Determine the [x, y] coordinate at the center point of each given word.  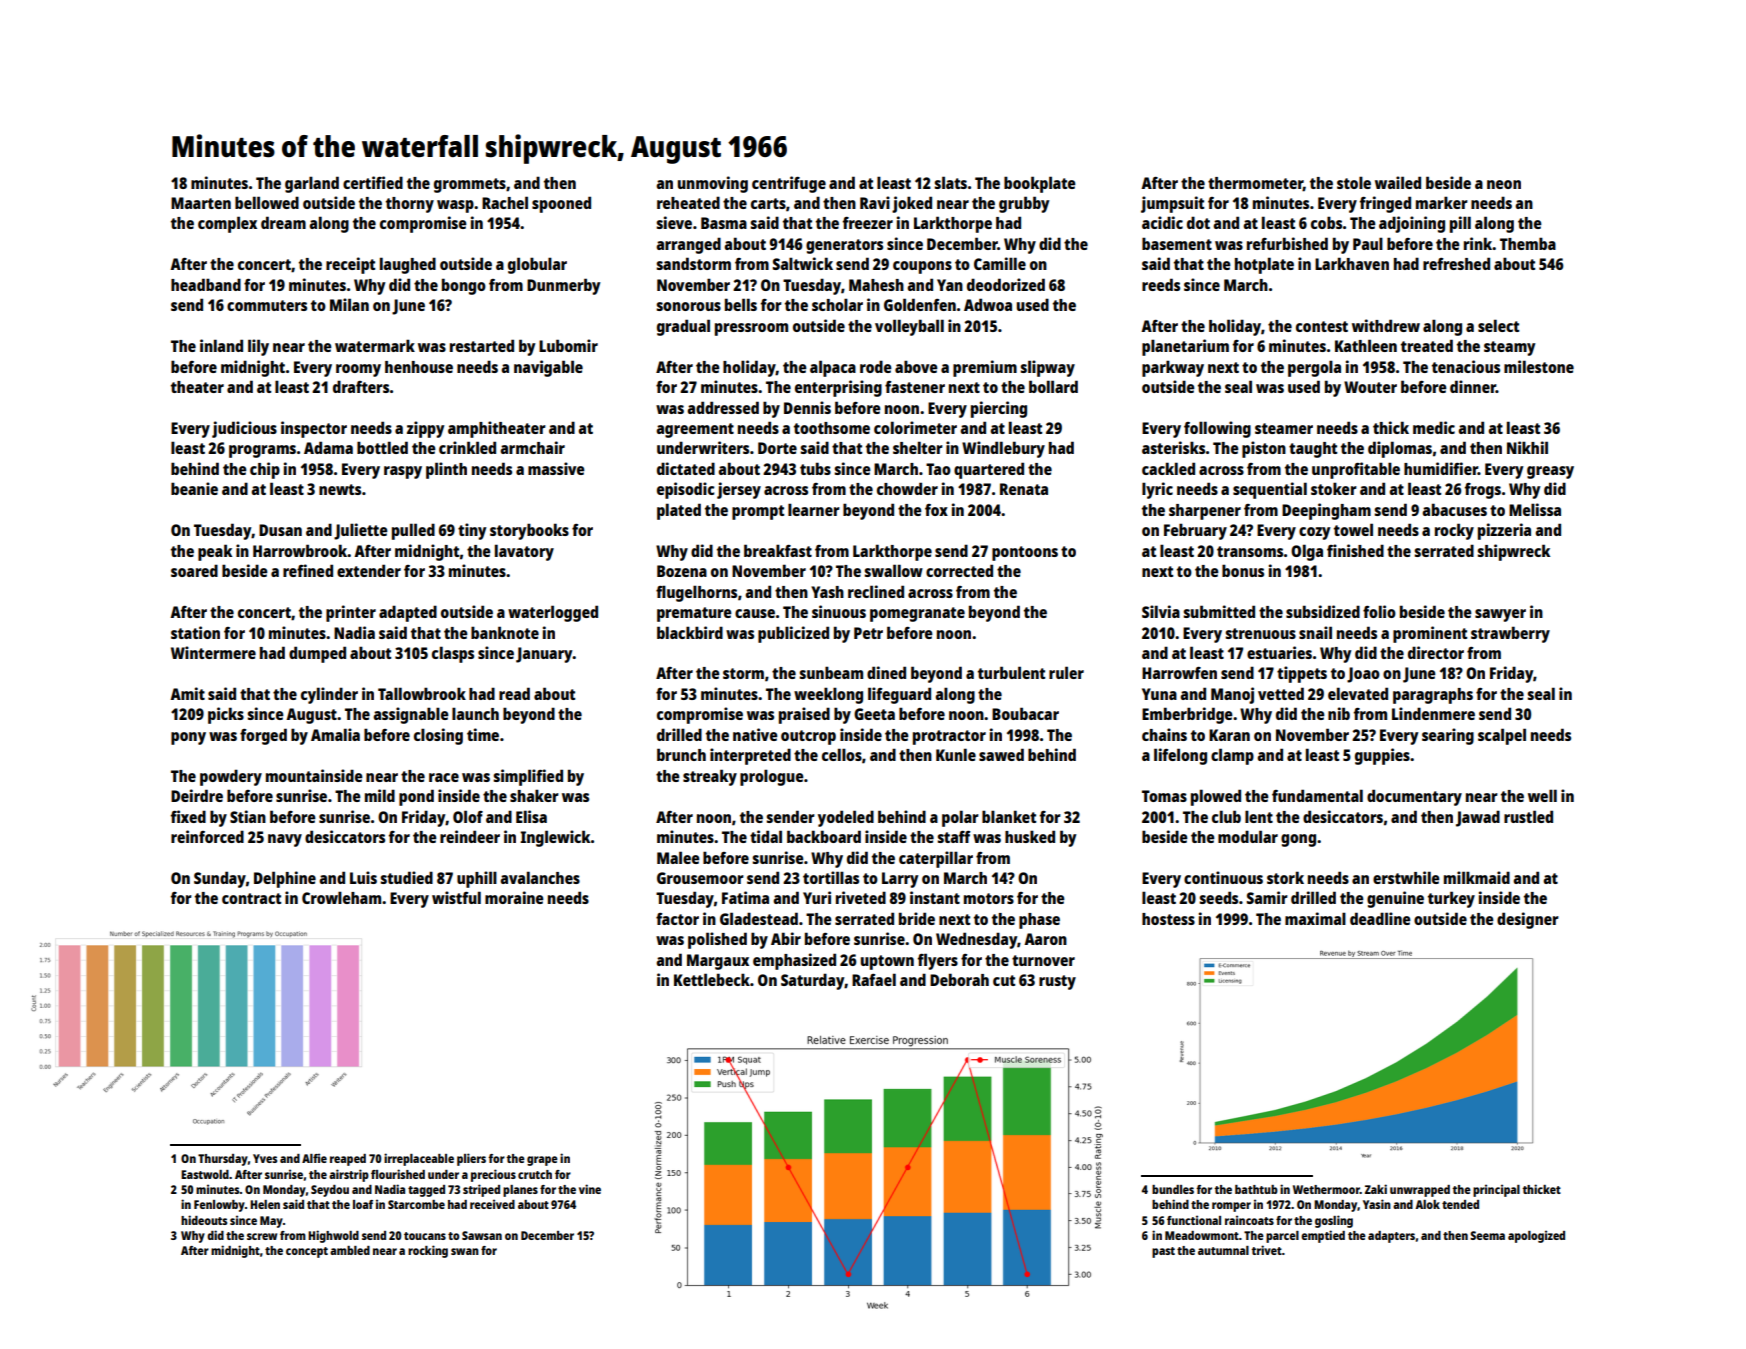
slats [950, 182]
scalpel [1502, 736]
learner [814, 509]
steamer [1284, 428]
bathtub [1256, 1189]
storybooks [529, 531]
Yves [265, 1158]
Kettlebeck [712, 979]
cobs [1326, 222]
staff [954, 837]
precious [493, 1175]
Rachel [505, 202]
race [444, 777]
